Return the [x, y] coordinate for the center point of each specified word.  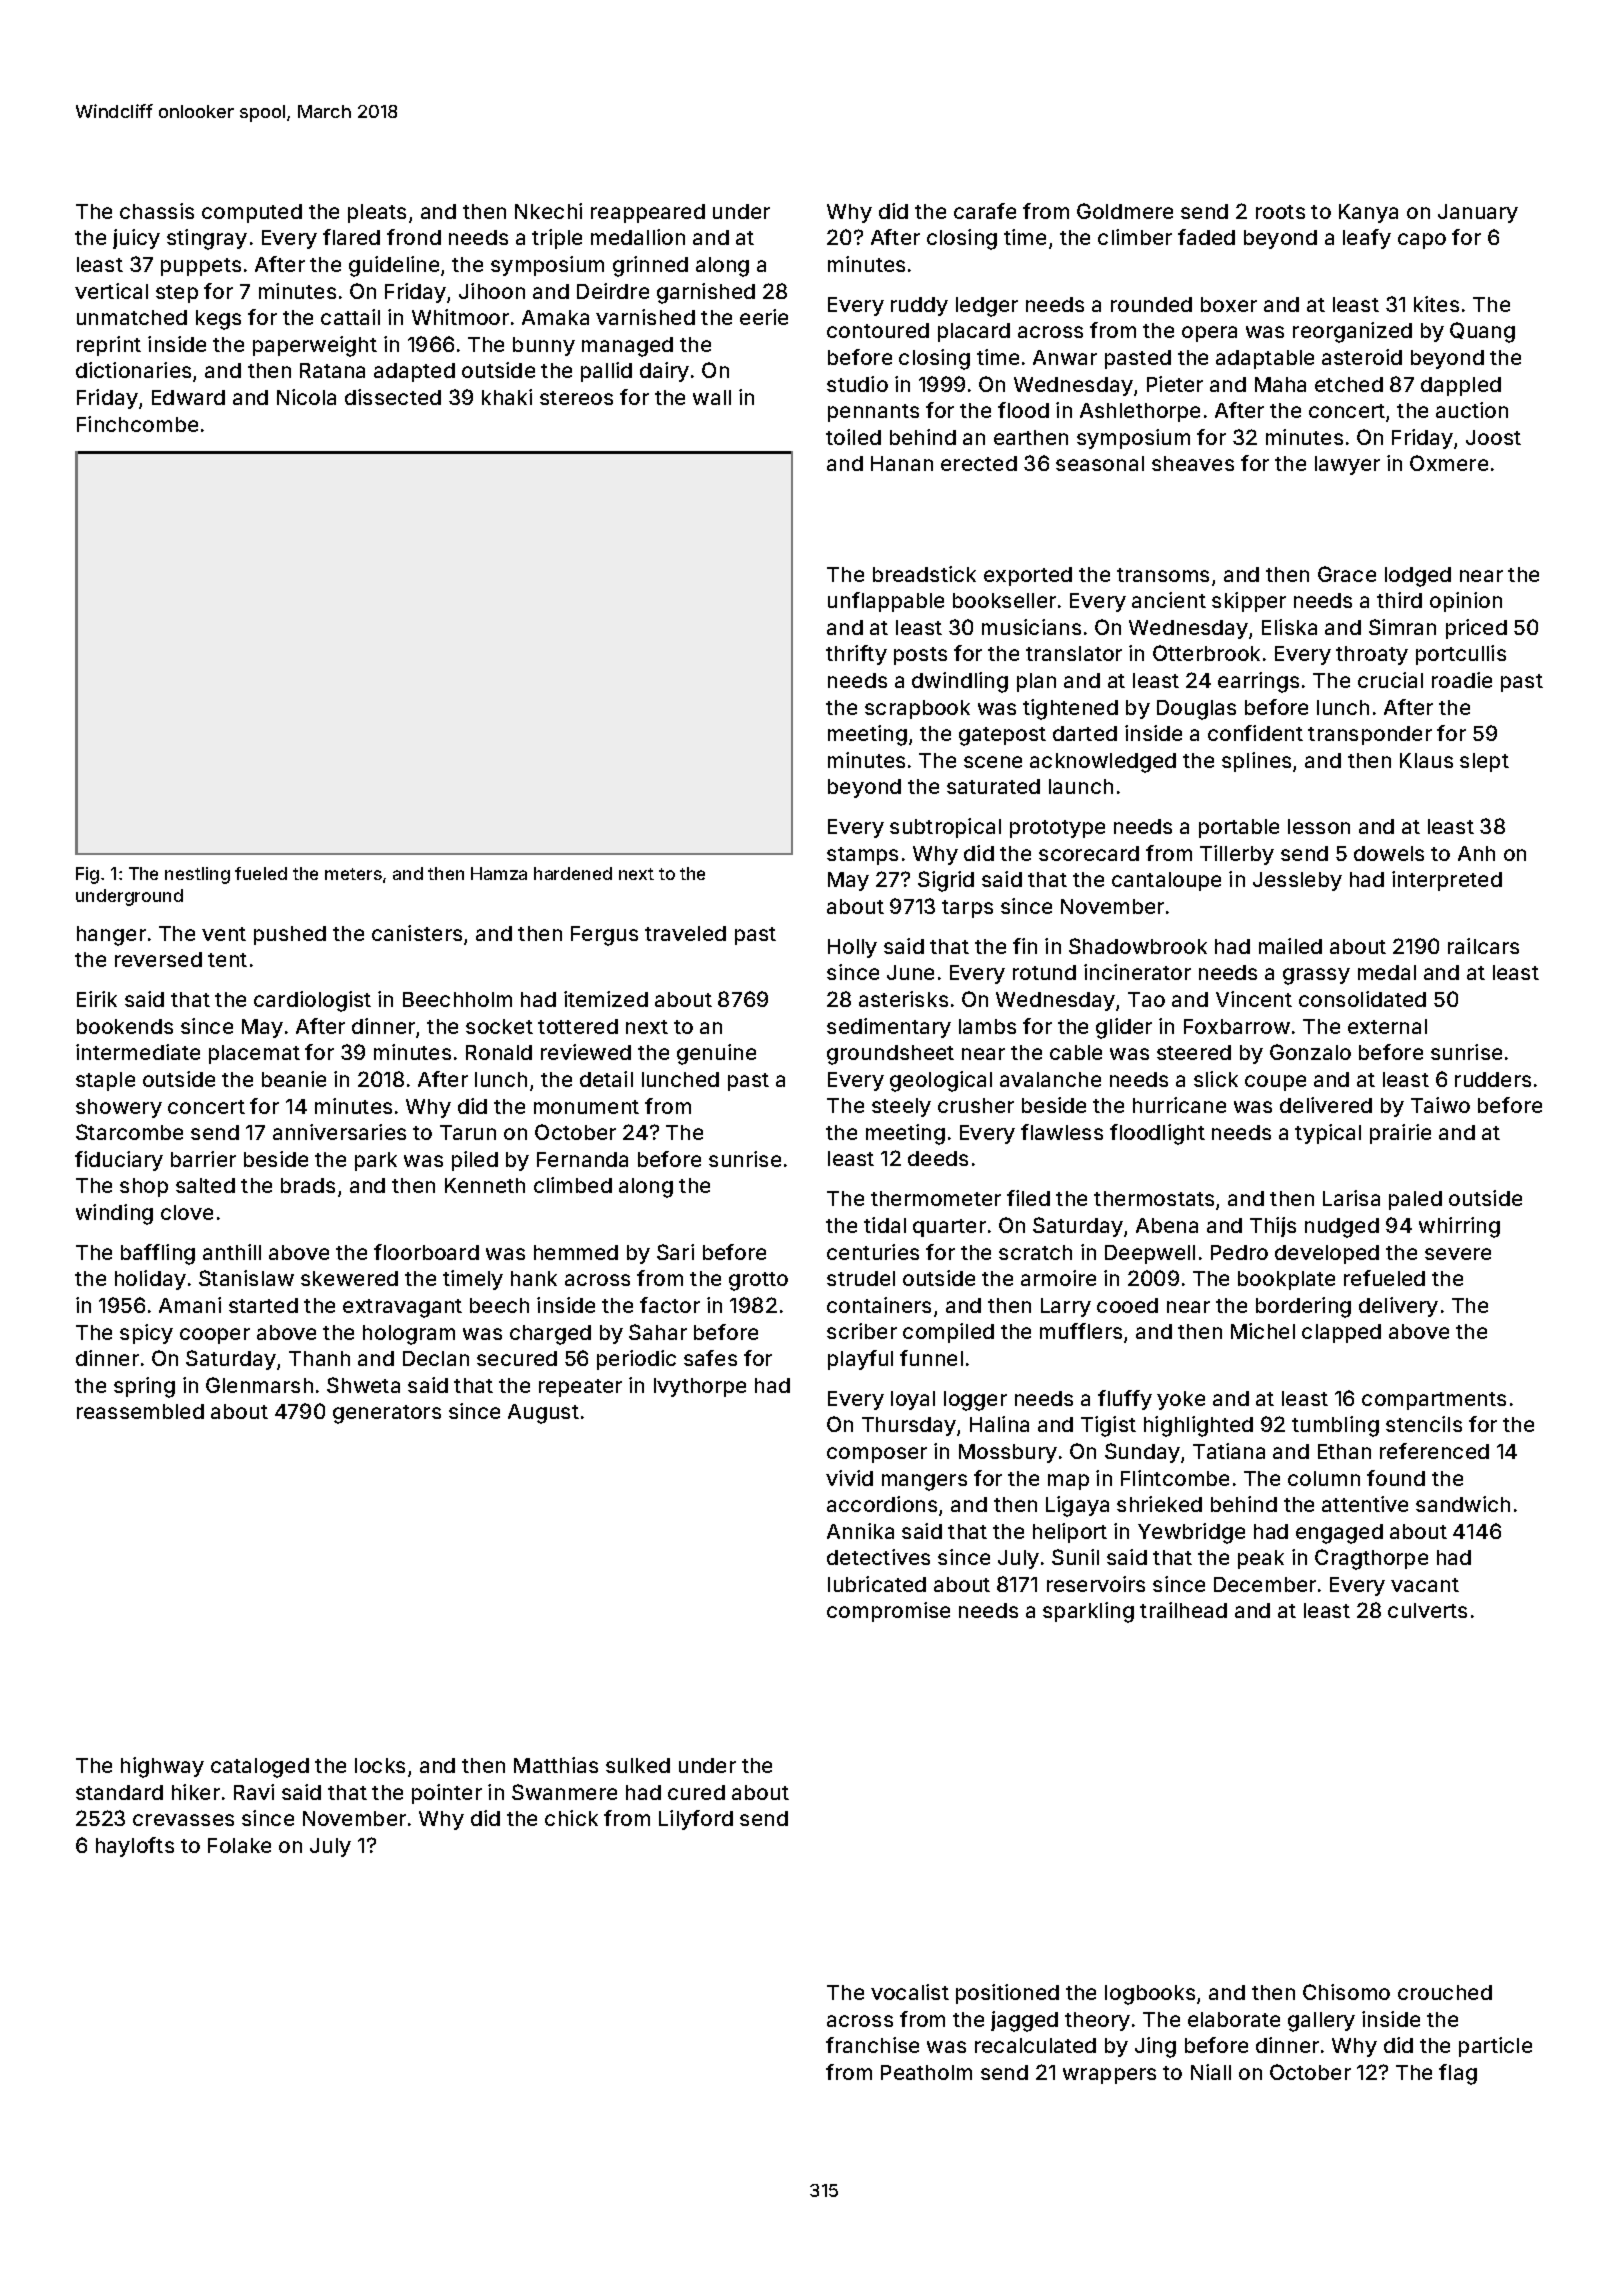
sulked [638, 1765]
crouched [1445, 1992]
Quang [1482, 332]
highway [162, 1767]
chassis [157, 211]
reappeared [648, 213]
